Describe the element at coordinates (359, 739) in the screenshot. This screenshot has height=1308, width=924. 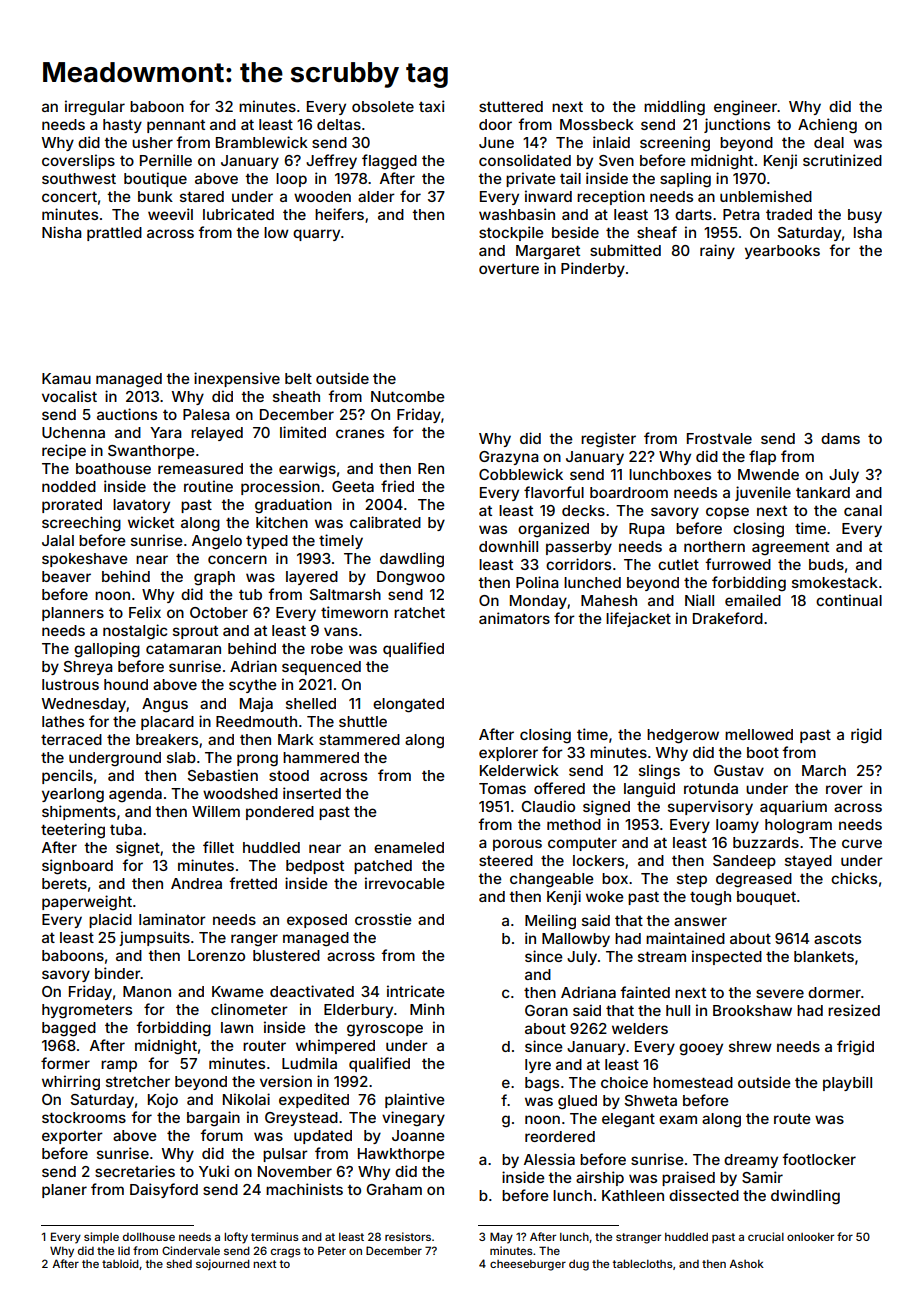
I see `stammered` at that location.
